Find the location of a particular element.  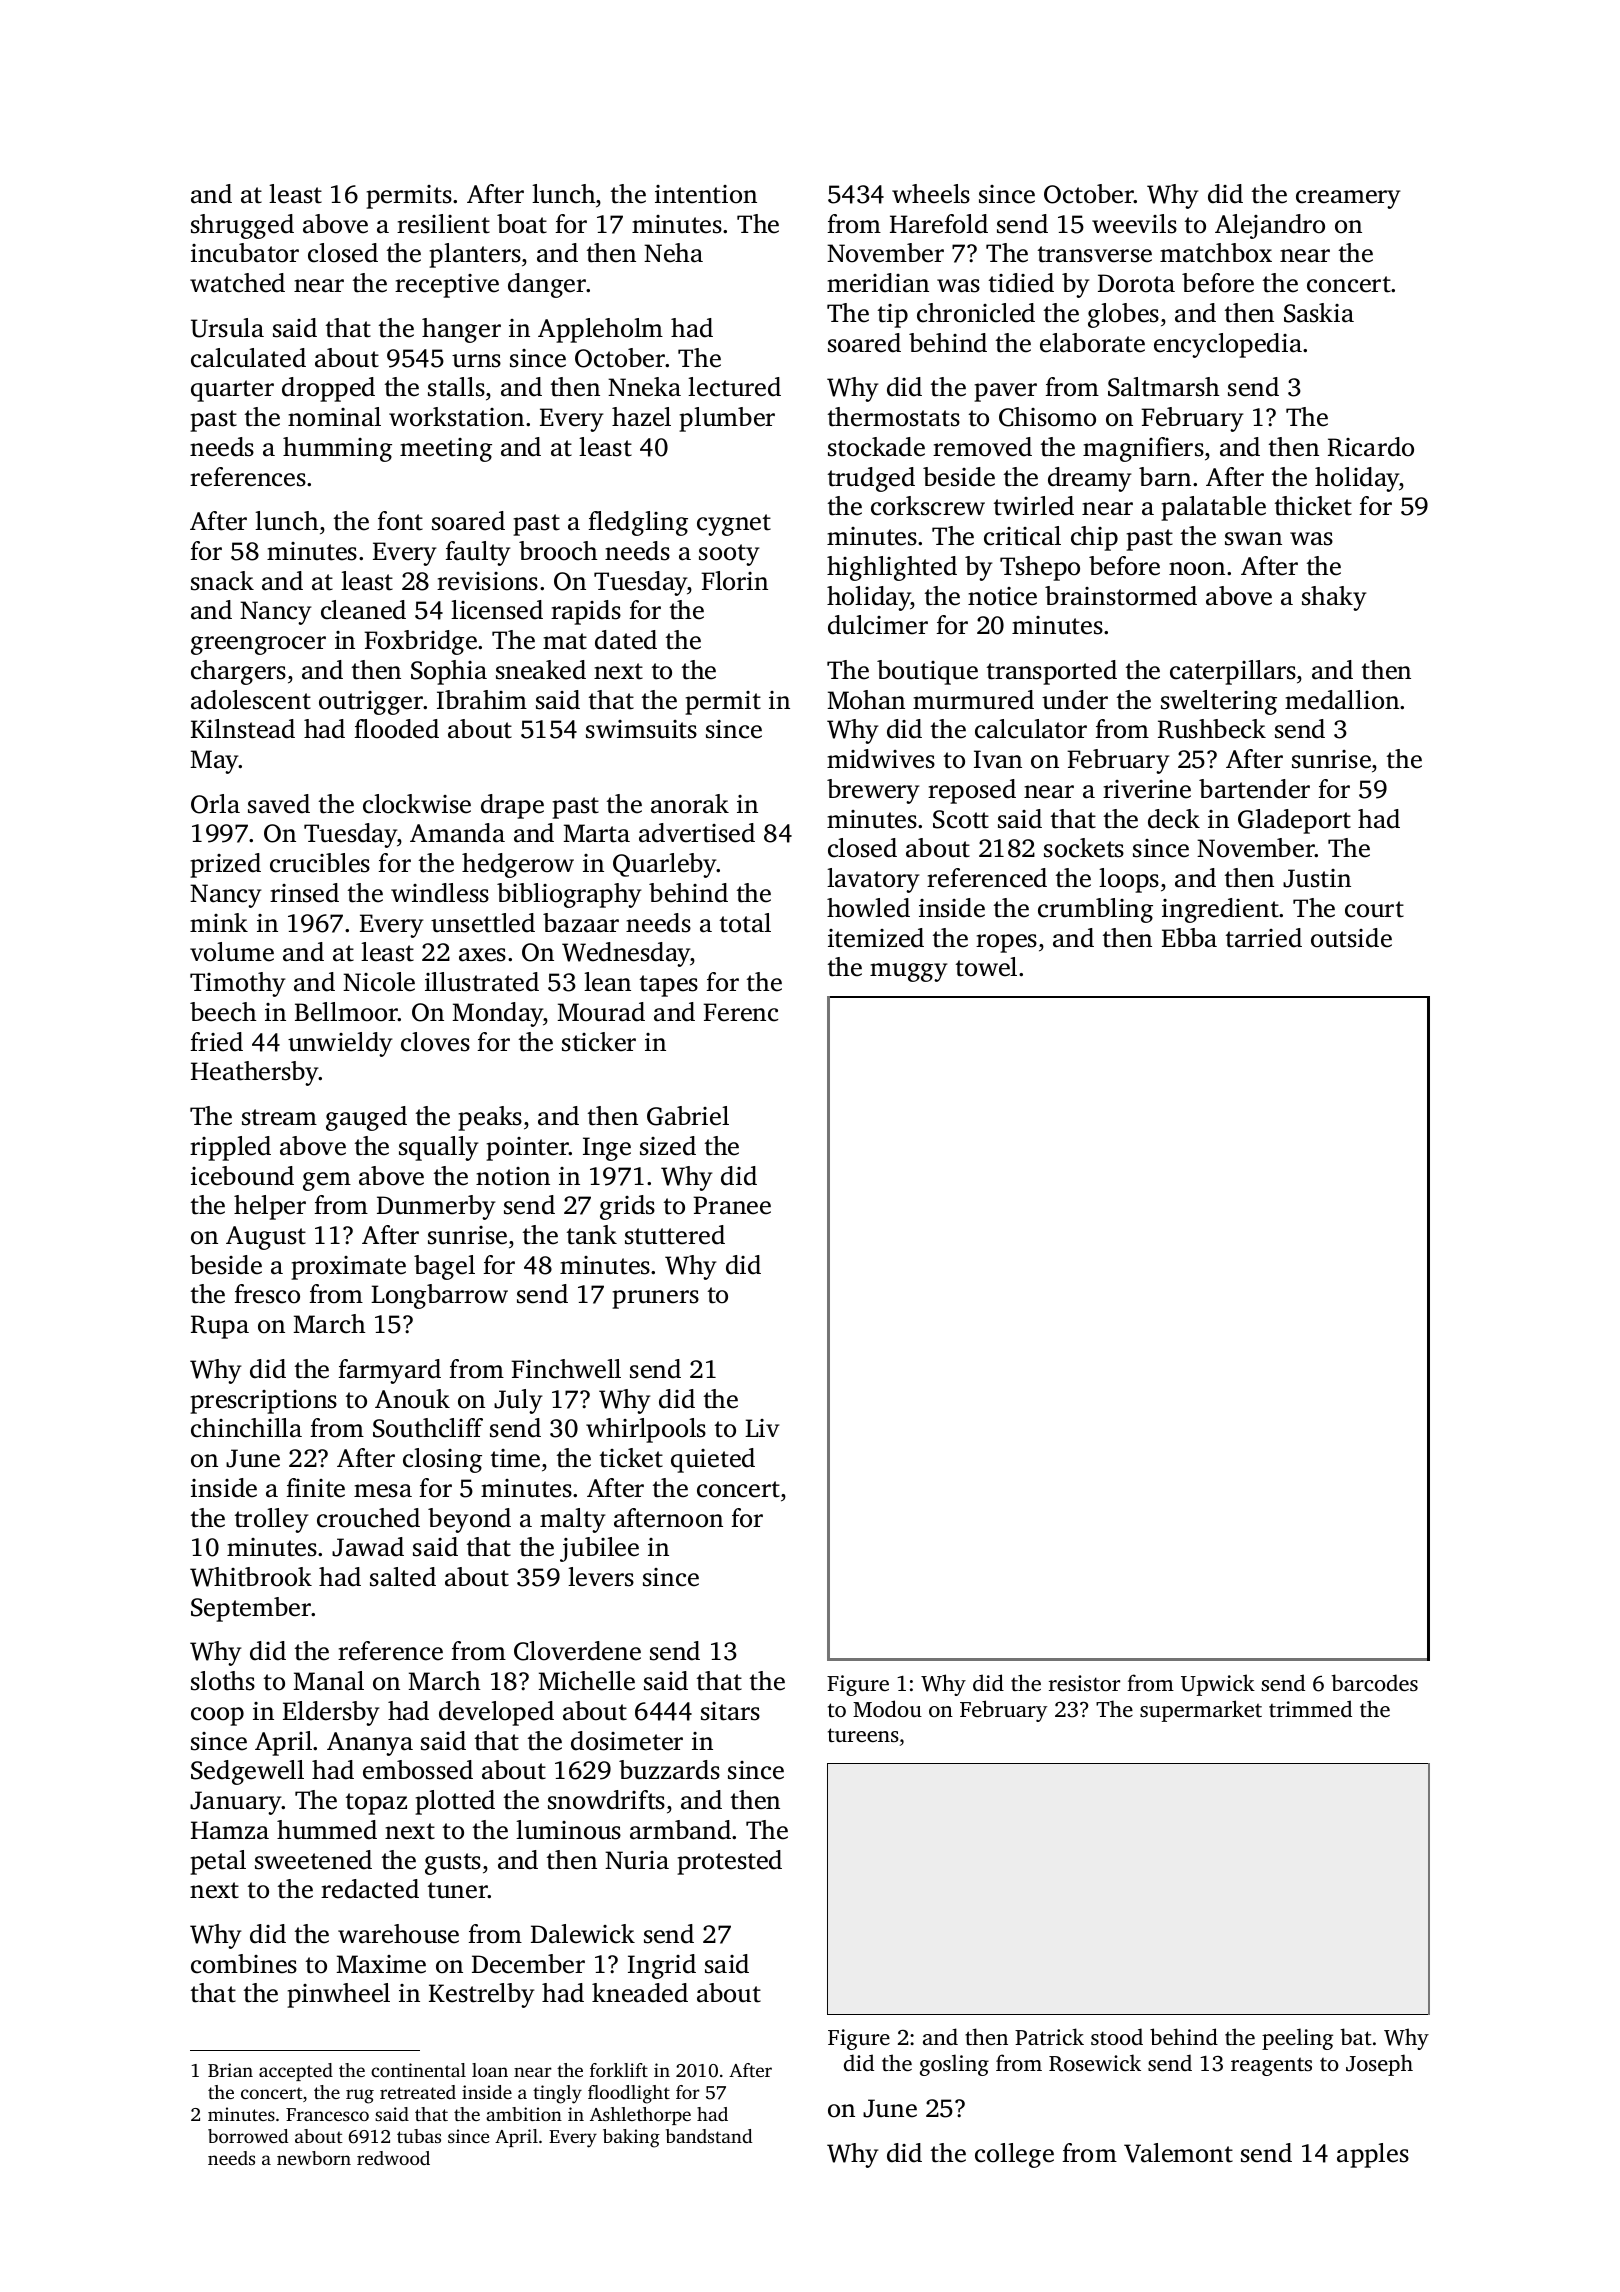

lectured is located at coordinates (734, 387).
